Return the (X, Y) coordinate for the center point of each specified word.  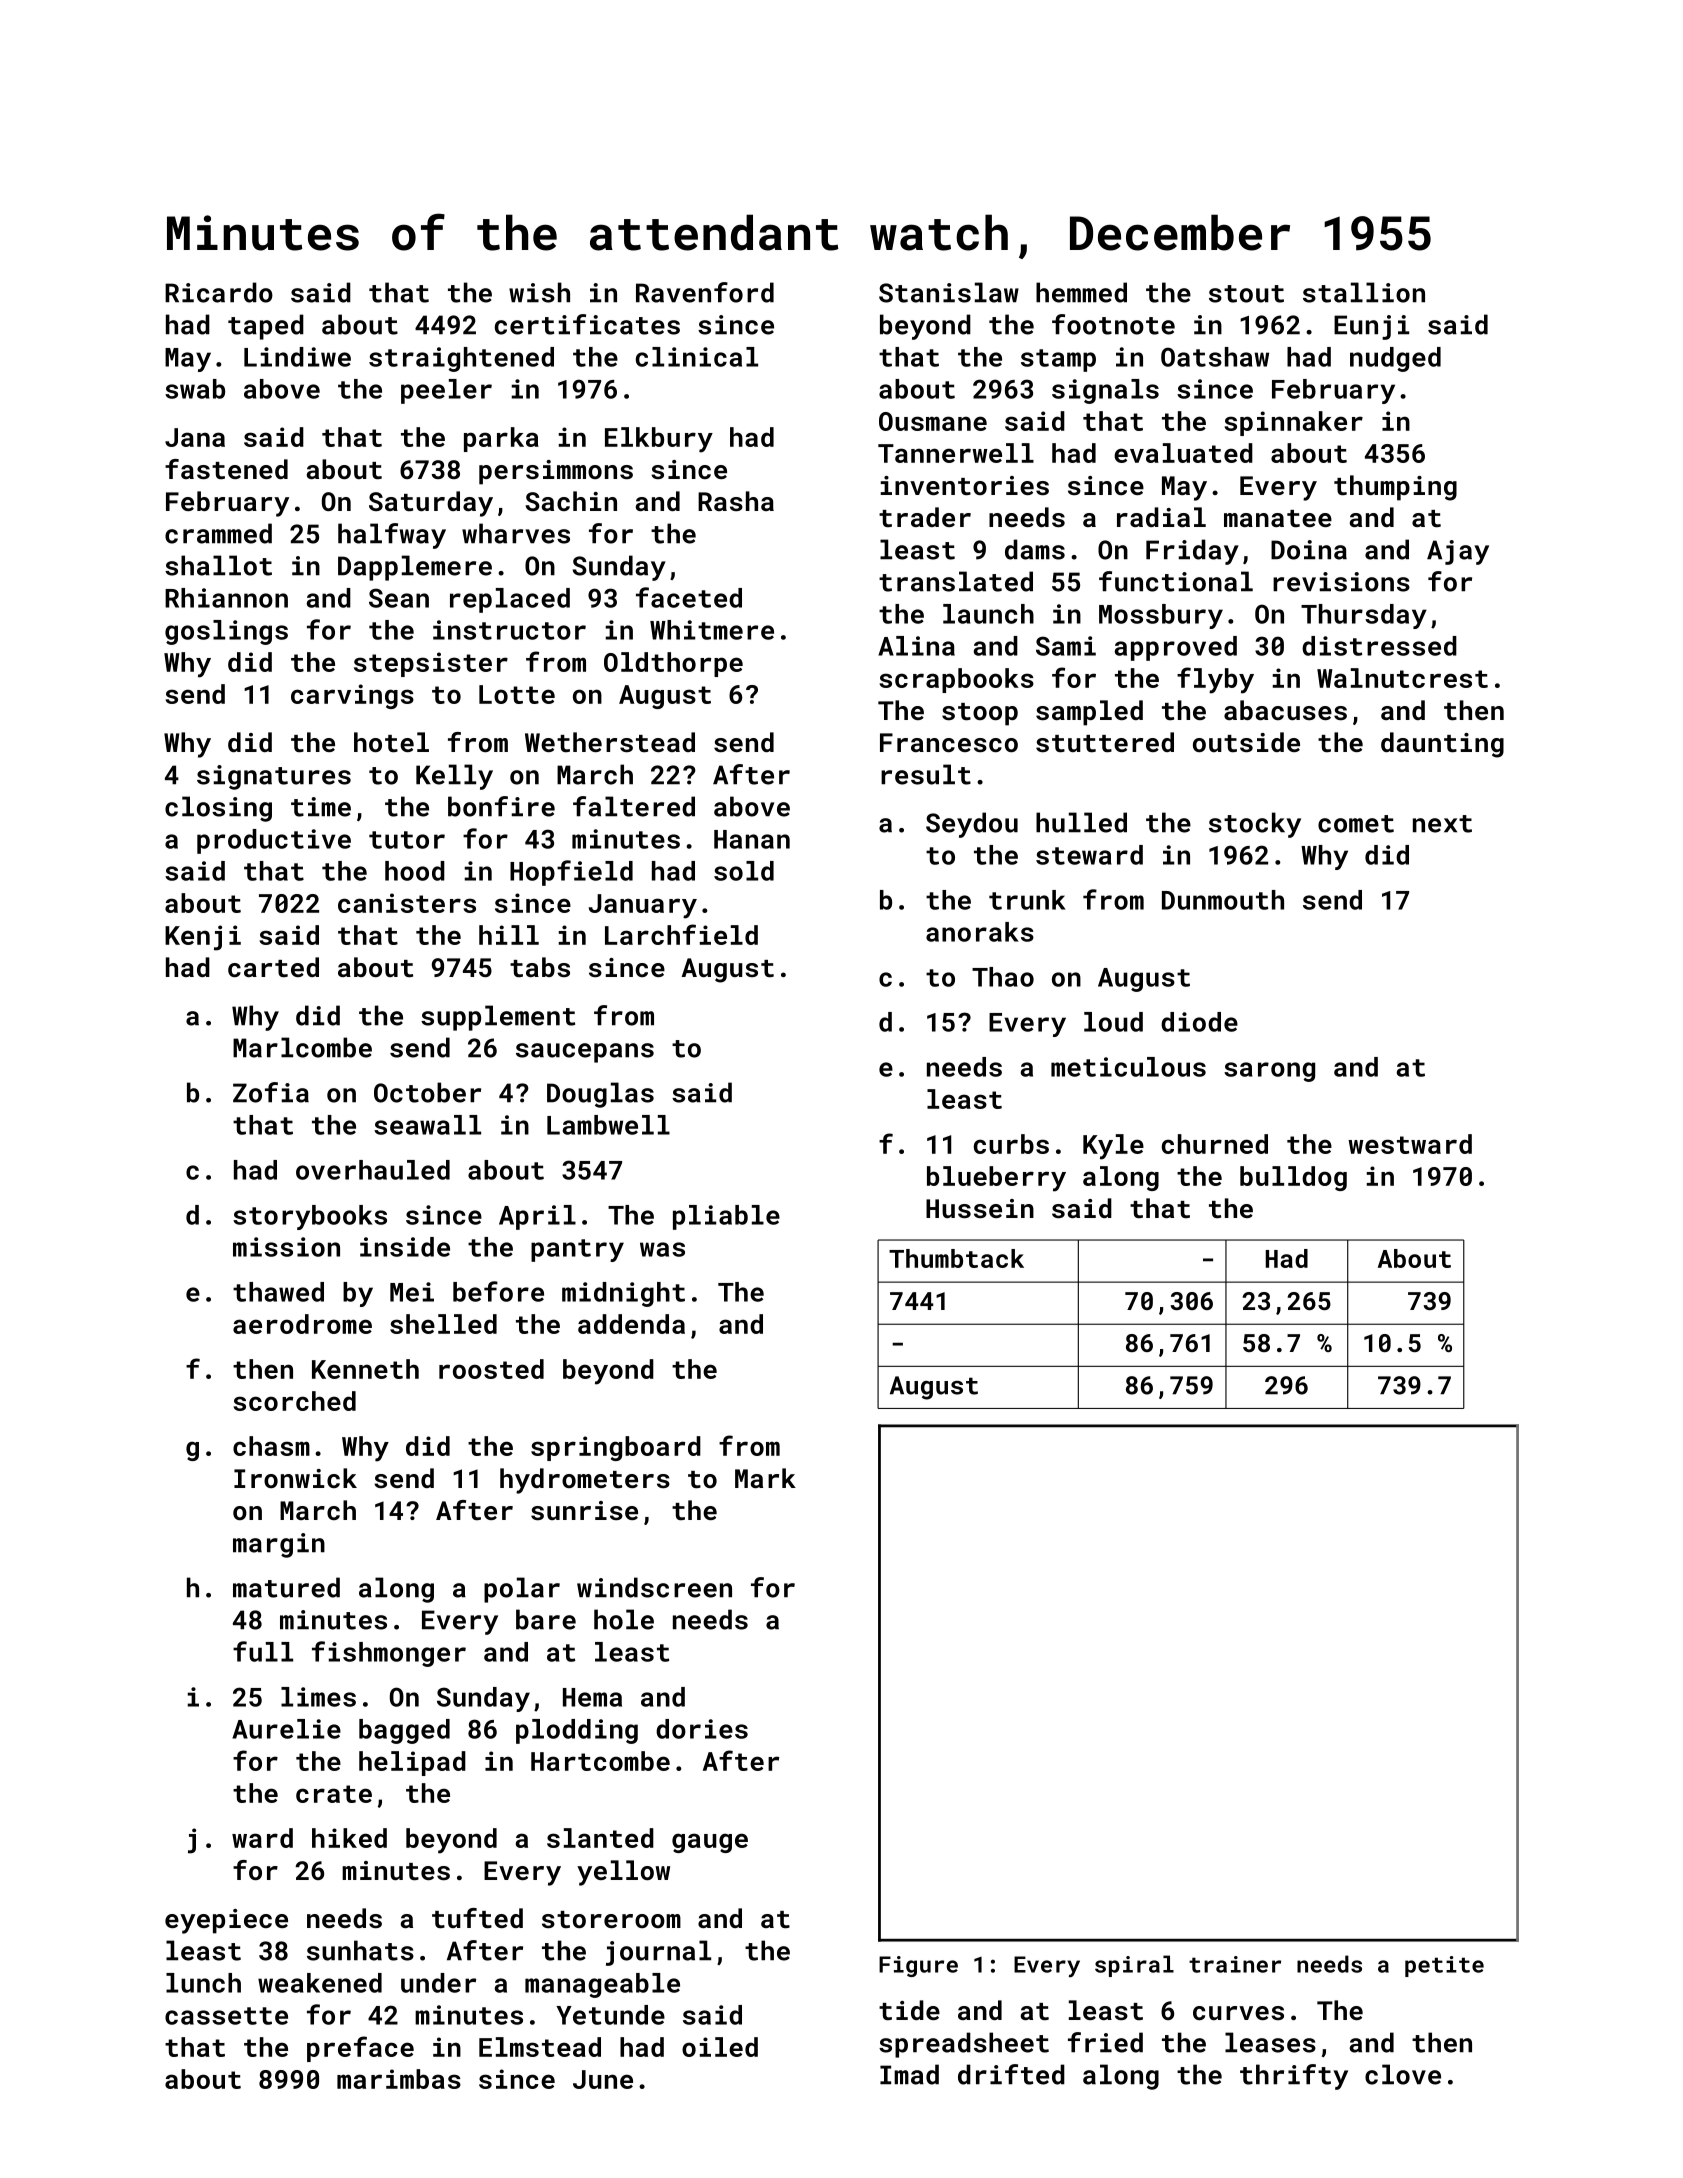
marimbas (399, 2079)
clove (1403, 2074)
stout (1246, 294)
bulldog (1293, 1178)
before (498, 1291)
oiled (720, 2047)
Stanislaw (949, 292)
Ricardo (219, 292)
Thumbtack (956, 1258)
